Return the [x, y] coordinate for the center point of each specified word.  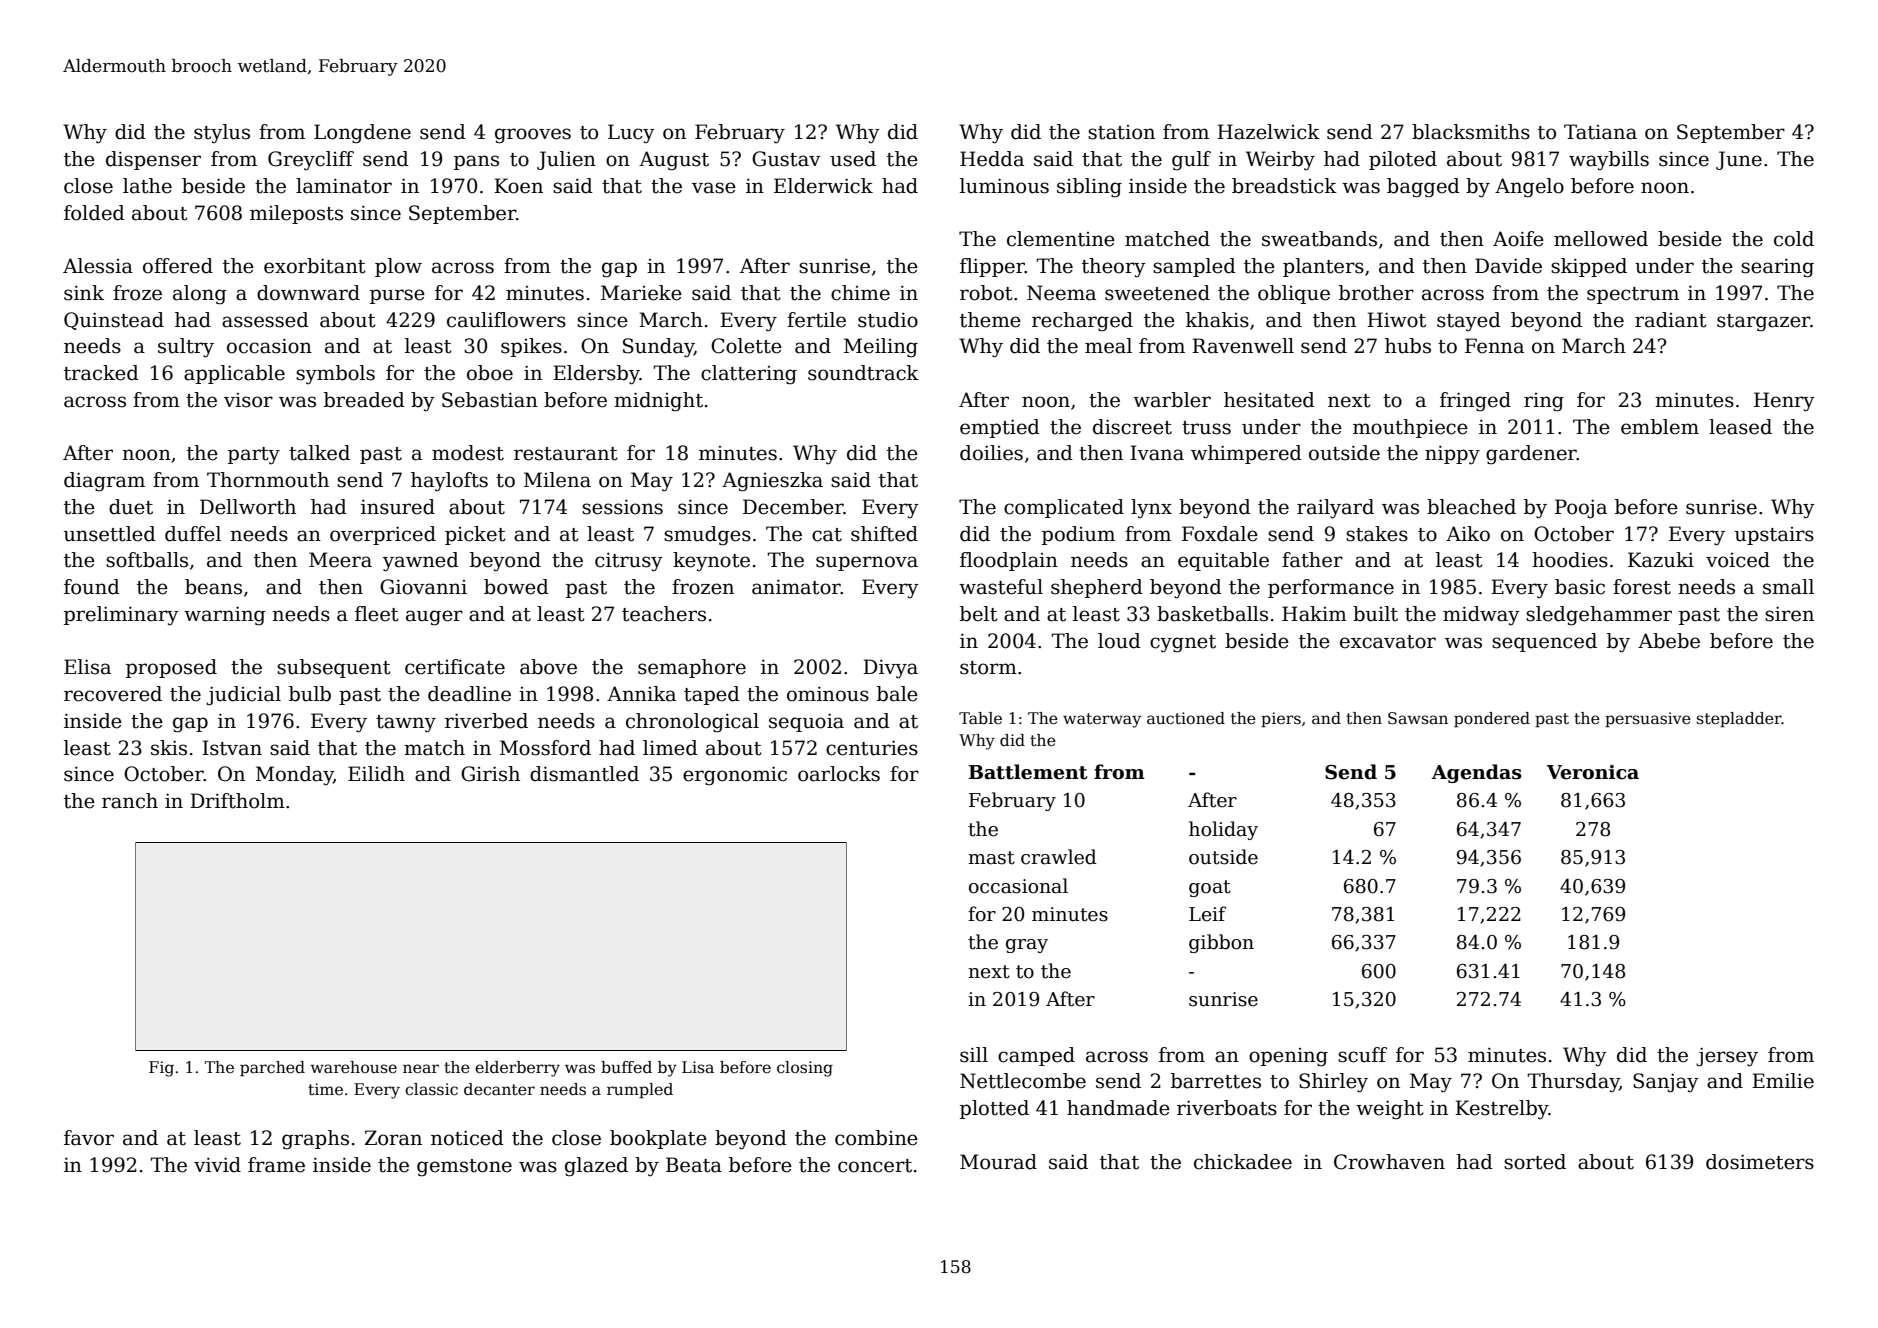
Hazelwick [1268, 132]
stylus [222, 134]
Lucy [631, 134]
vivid [217, 1165]
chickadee [1243, 1162]
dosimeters [1760, 1162]
